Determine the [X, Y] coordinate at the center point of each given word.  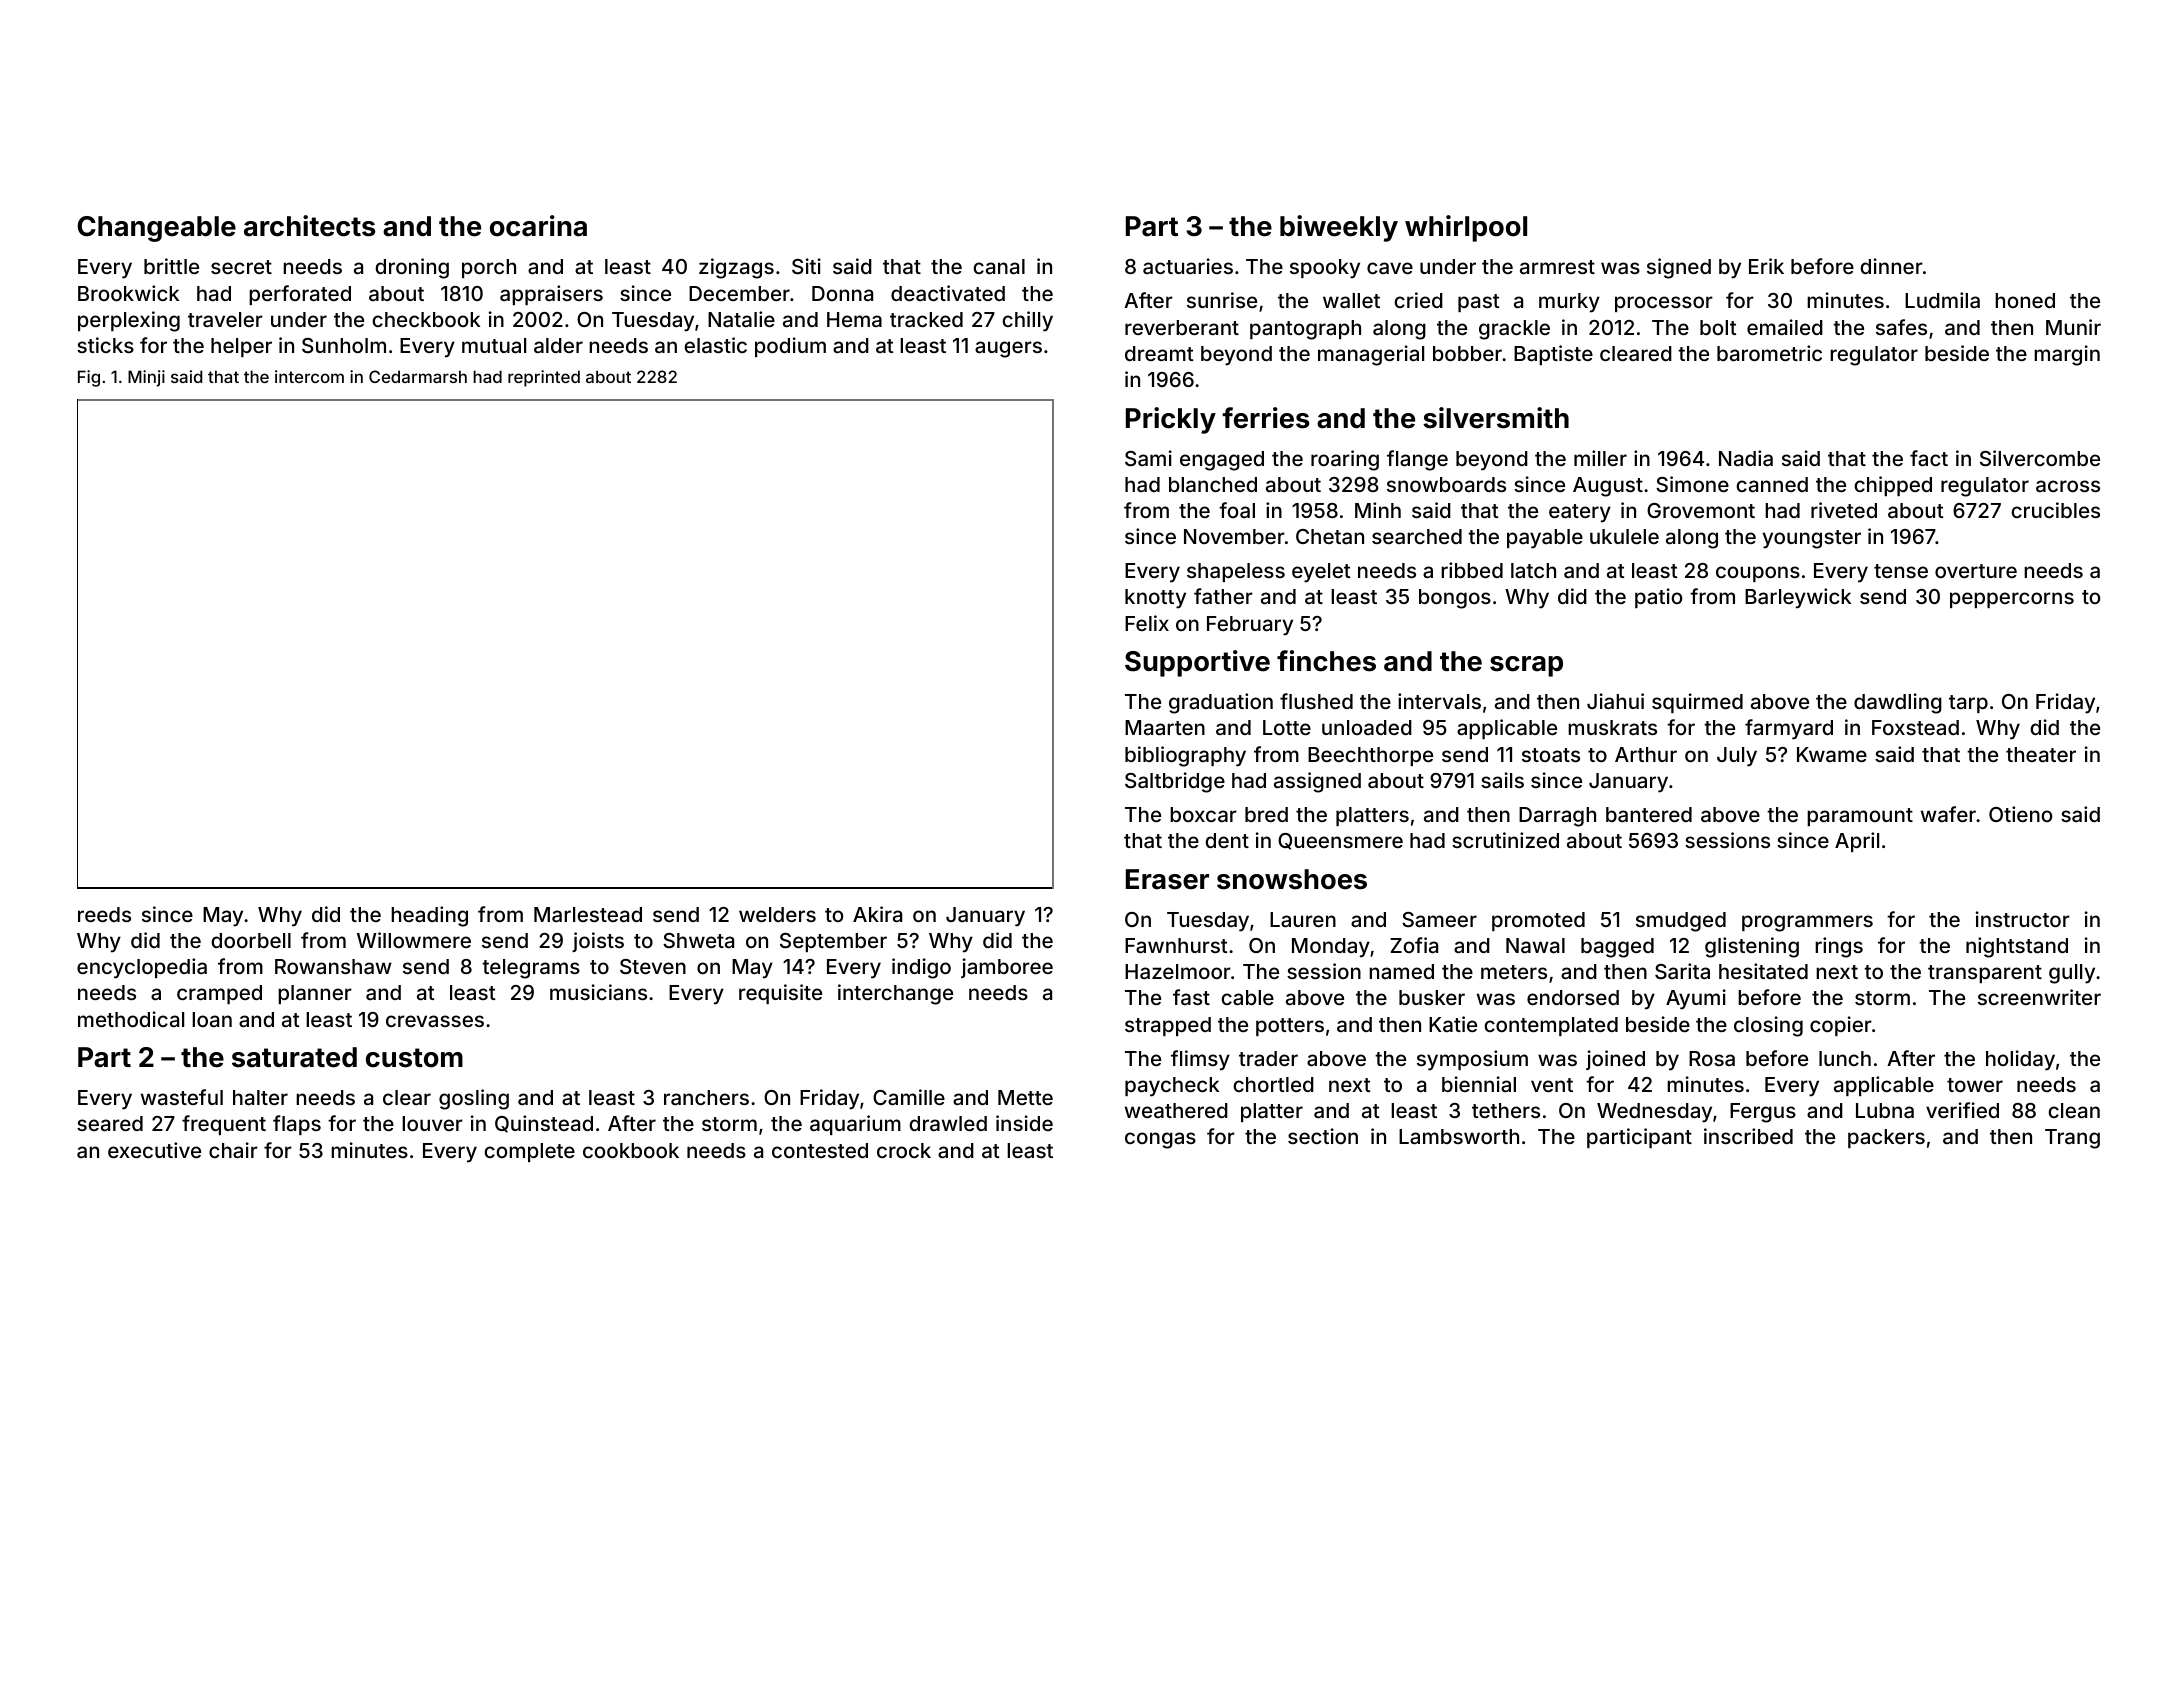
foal [1237, 510]
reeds [104, 914]
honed [2025, 300]
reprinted [544, 378]
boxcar [1203, 814]
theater [2041, 754]
